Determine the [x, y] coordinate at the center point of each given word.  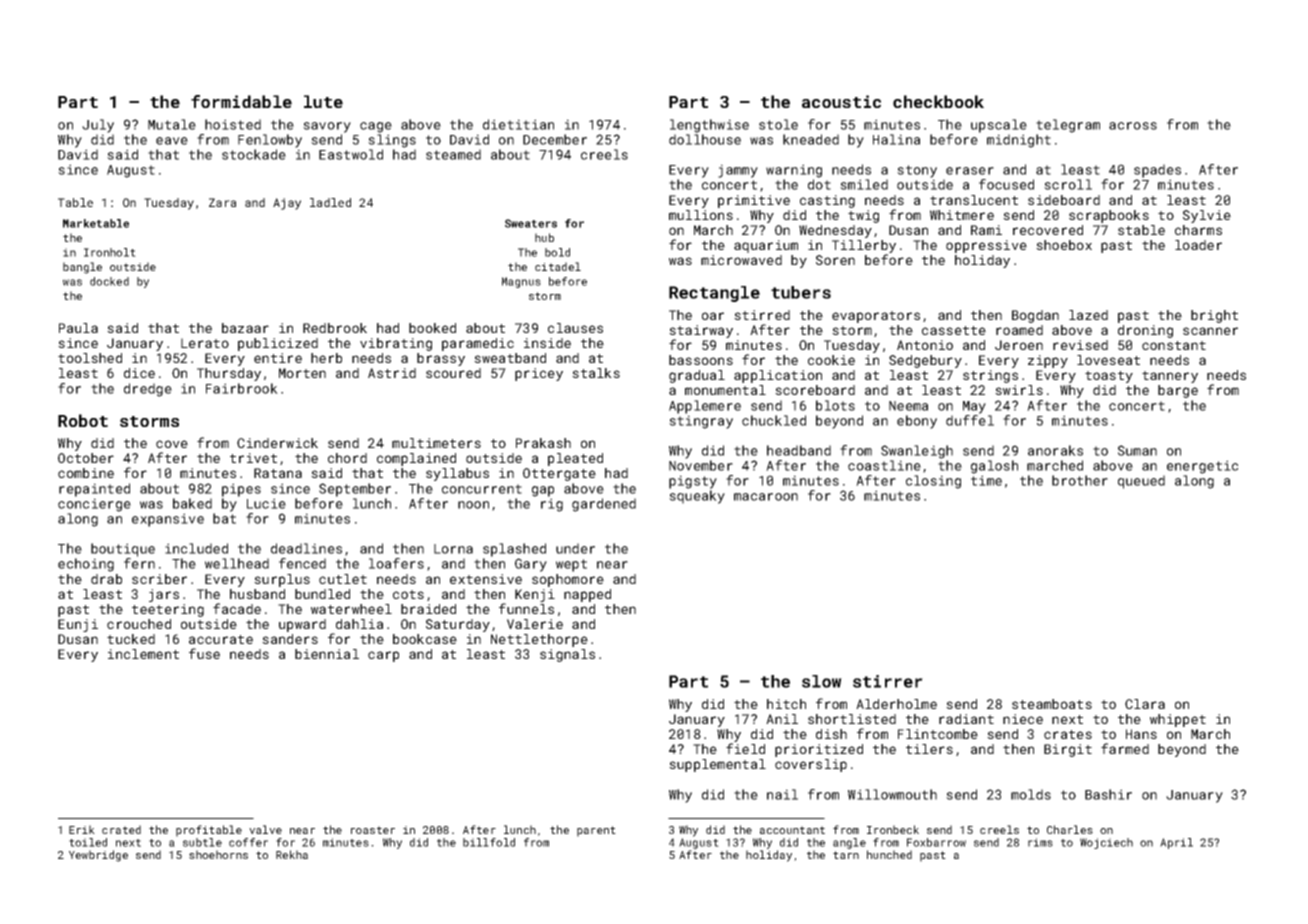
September [355, 490]
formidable [241, 101]
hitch [786, 704]
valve [265, 829]
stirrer [888, 681]
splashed [514, 550]
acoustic [841, 101]
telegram [1068, 126]
